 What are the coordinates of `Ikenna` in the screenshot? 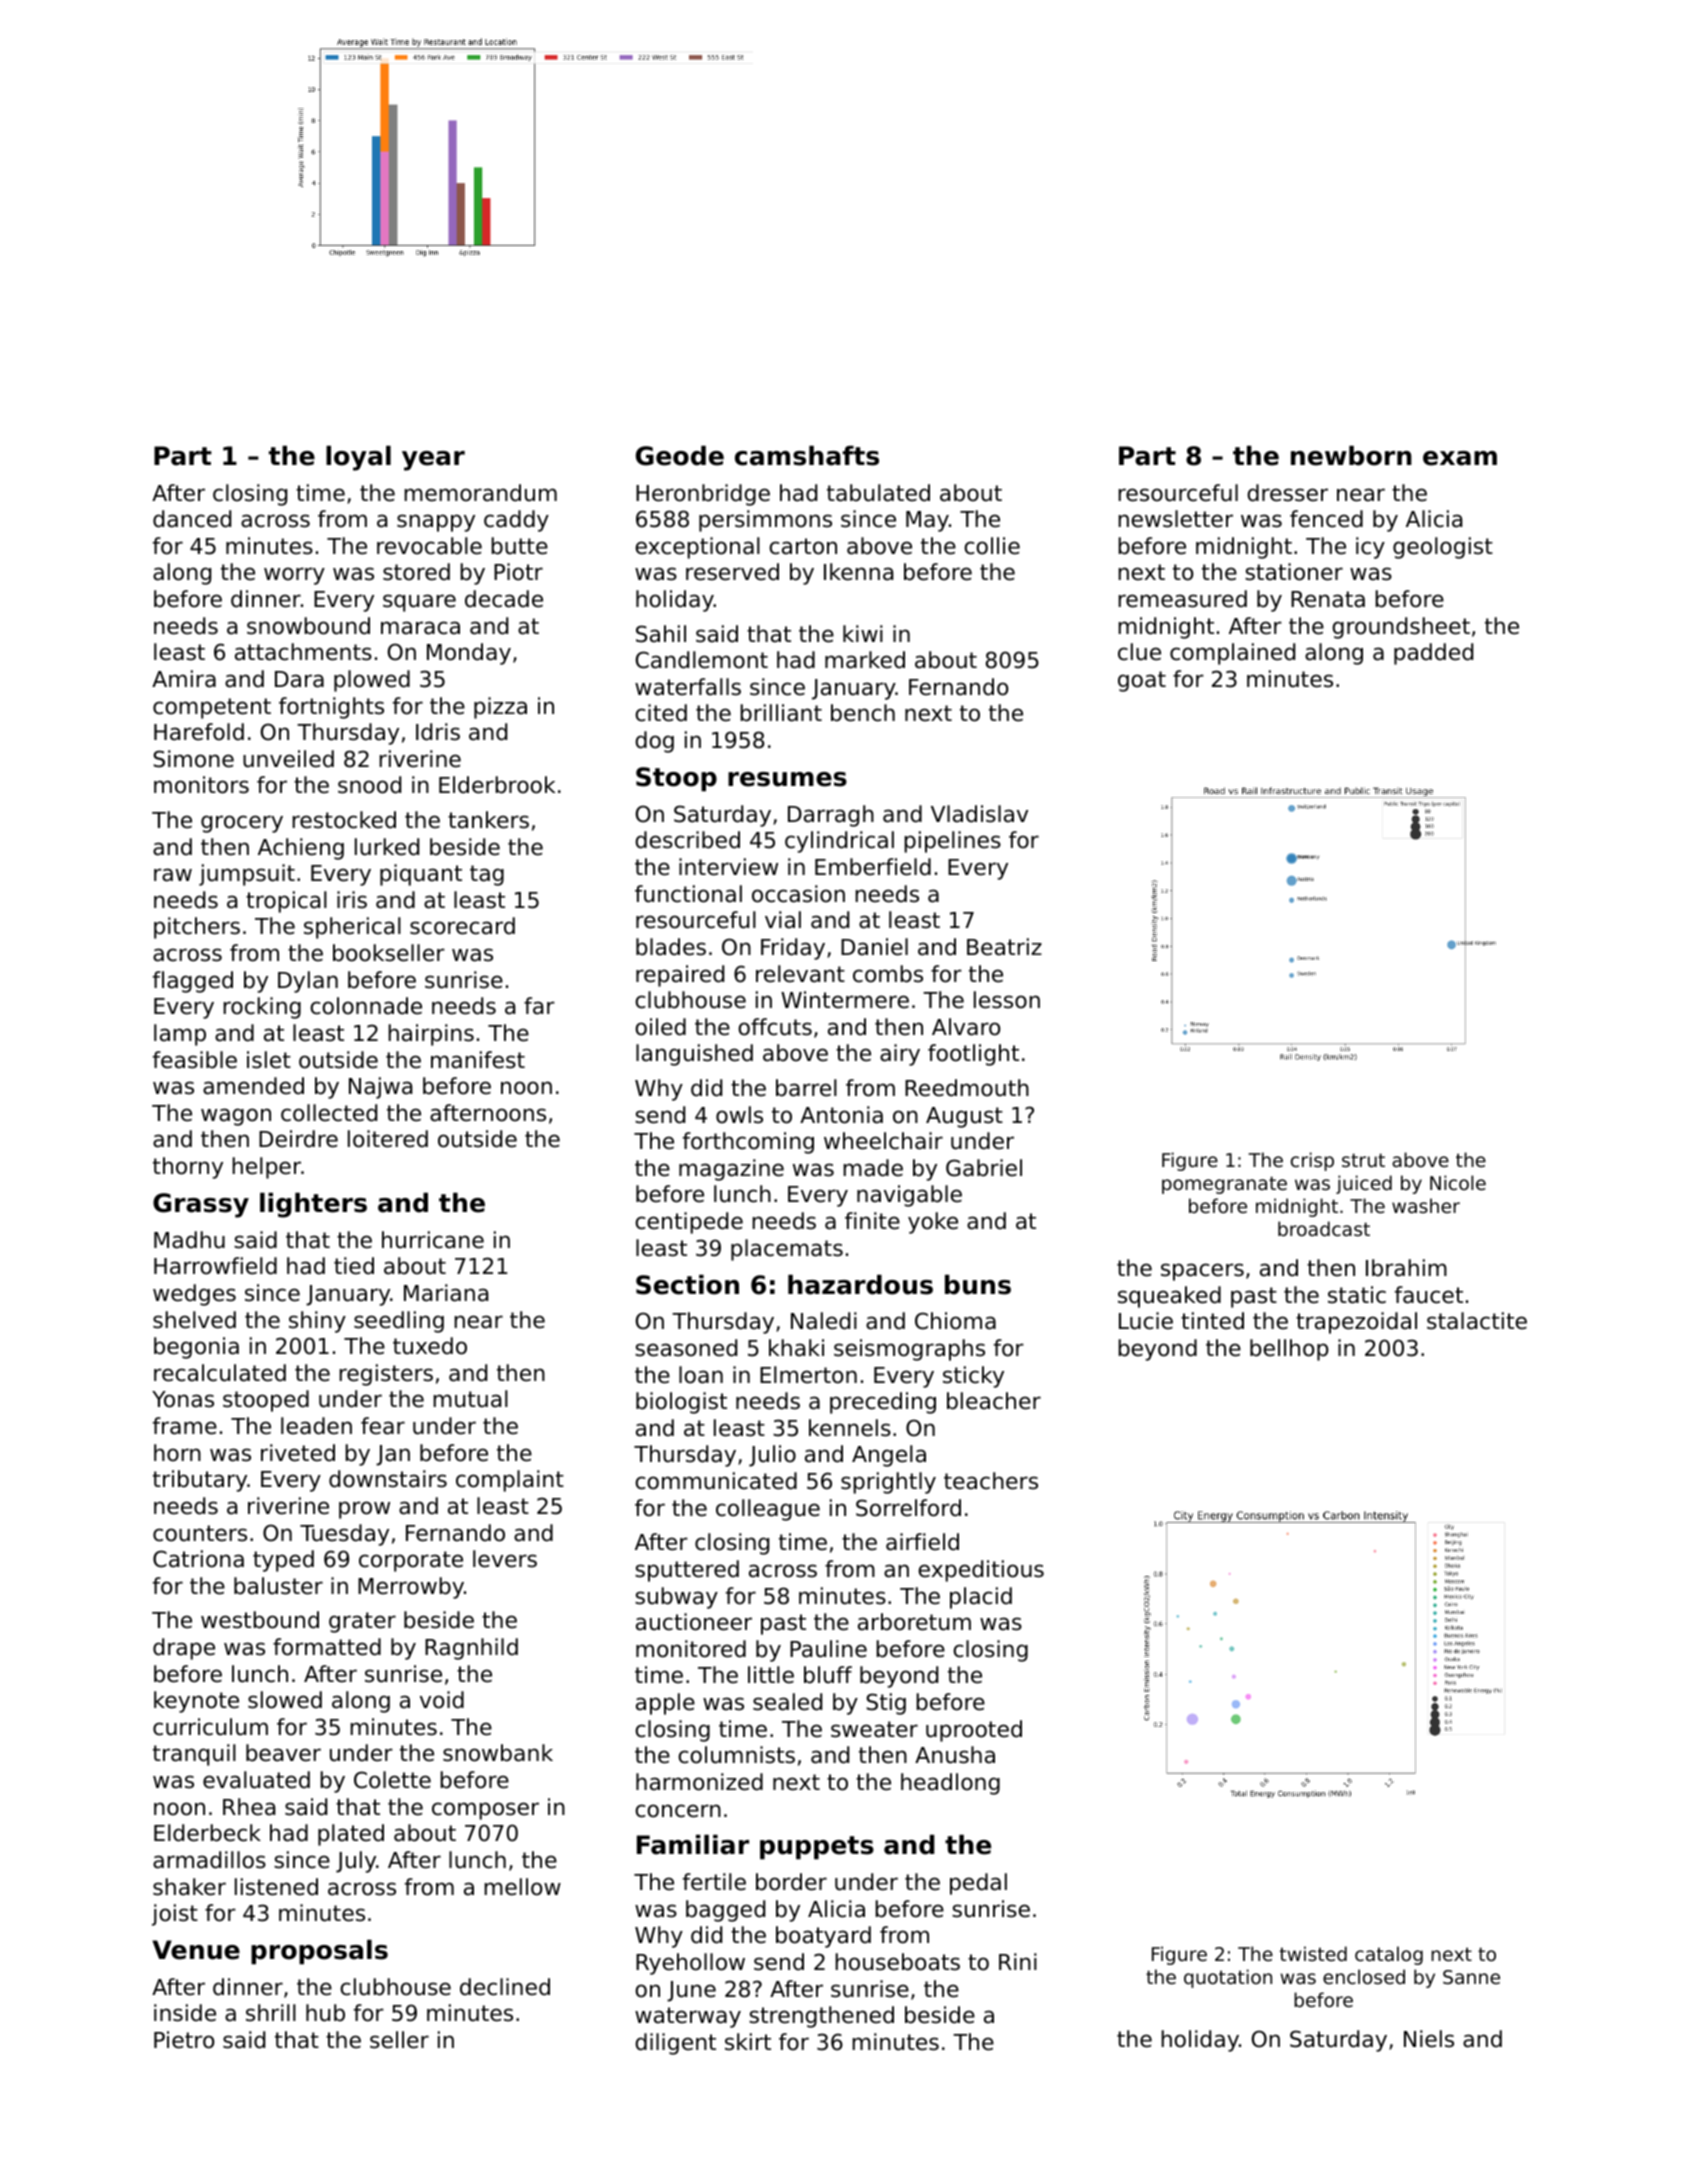 It's located at (858, 572).
